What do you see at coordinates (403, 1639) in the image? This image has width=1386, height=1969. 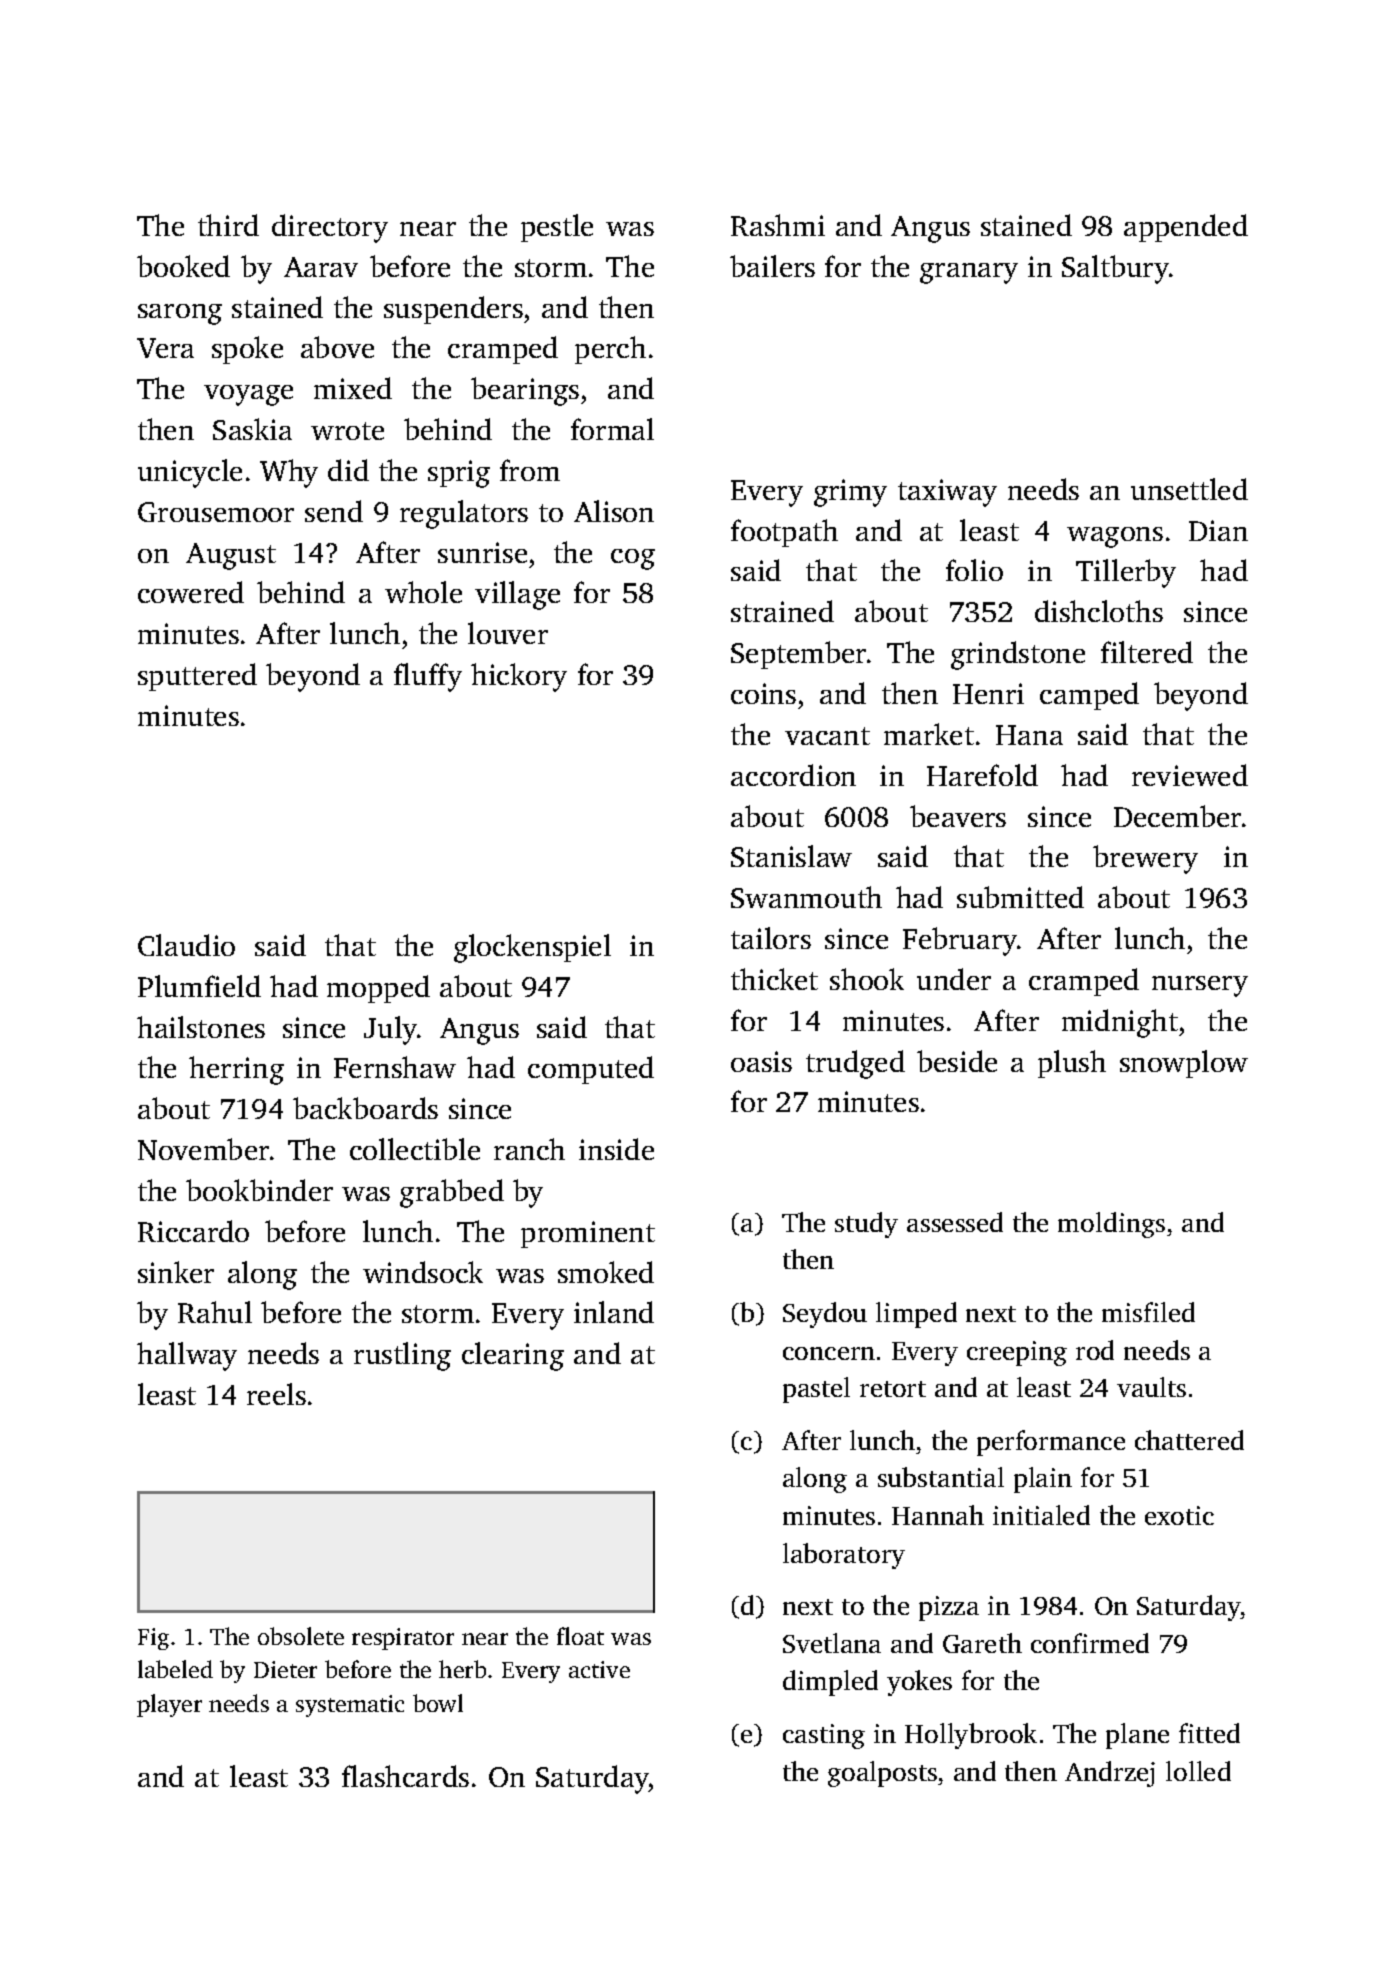 I see `respirator` at bounding box center [403, 1639].
